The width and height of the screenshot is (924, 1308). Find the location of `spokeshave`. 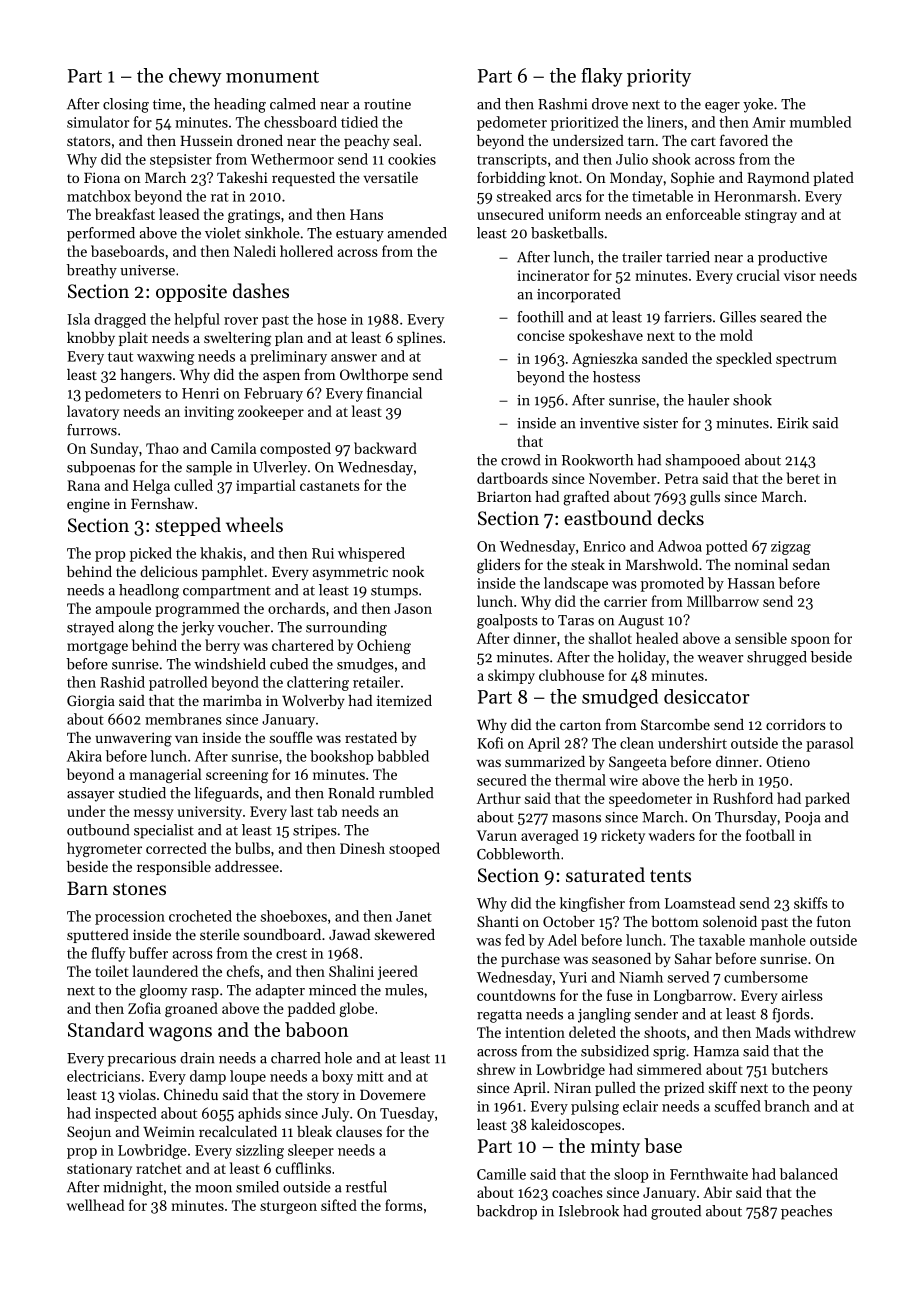

spokeshave is located at coordinates (606, 336).
